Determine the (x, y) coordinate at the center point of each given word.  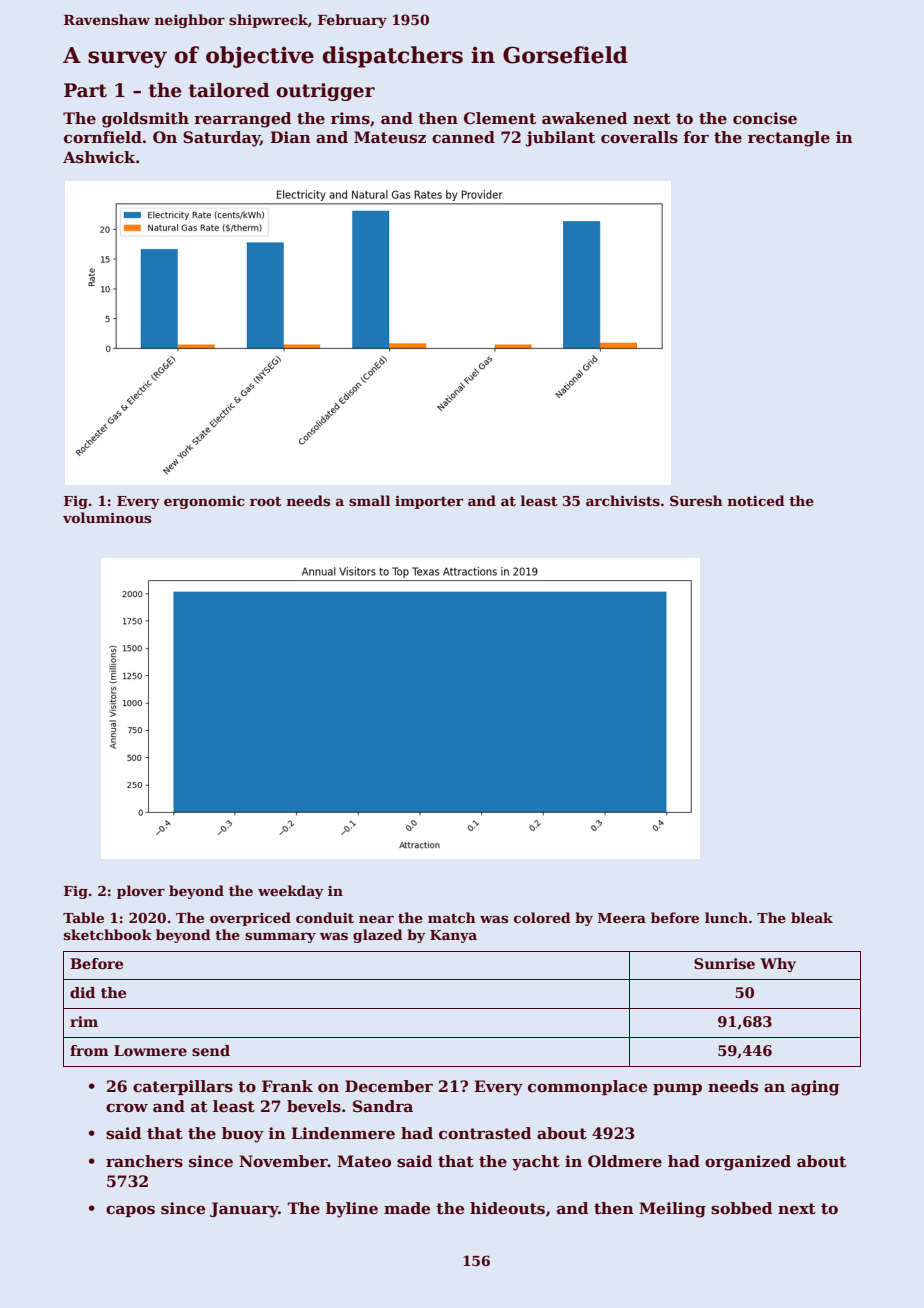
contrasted (485, 1133)
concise (765, 118)
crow (127, 1108)
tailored (229, 90)
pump (677, 1089)
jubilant (560, 139)
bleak (812, 917)
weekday (291, 892)
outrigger (325, 92)
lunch (726, 917)
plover (141, 892)
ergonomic (204, 502)
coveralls (639, 137)
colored (542, 917)
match (452, 917)
